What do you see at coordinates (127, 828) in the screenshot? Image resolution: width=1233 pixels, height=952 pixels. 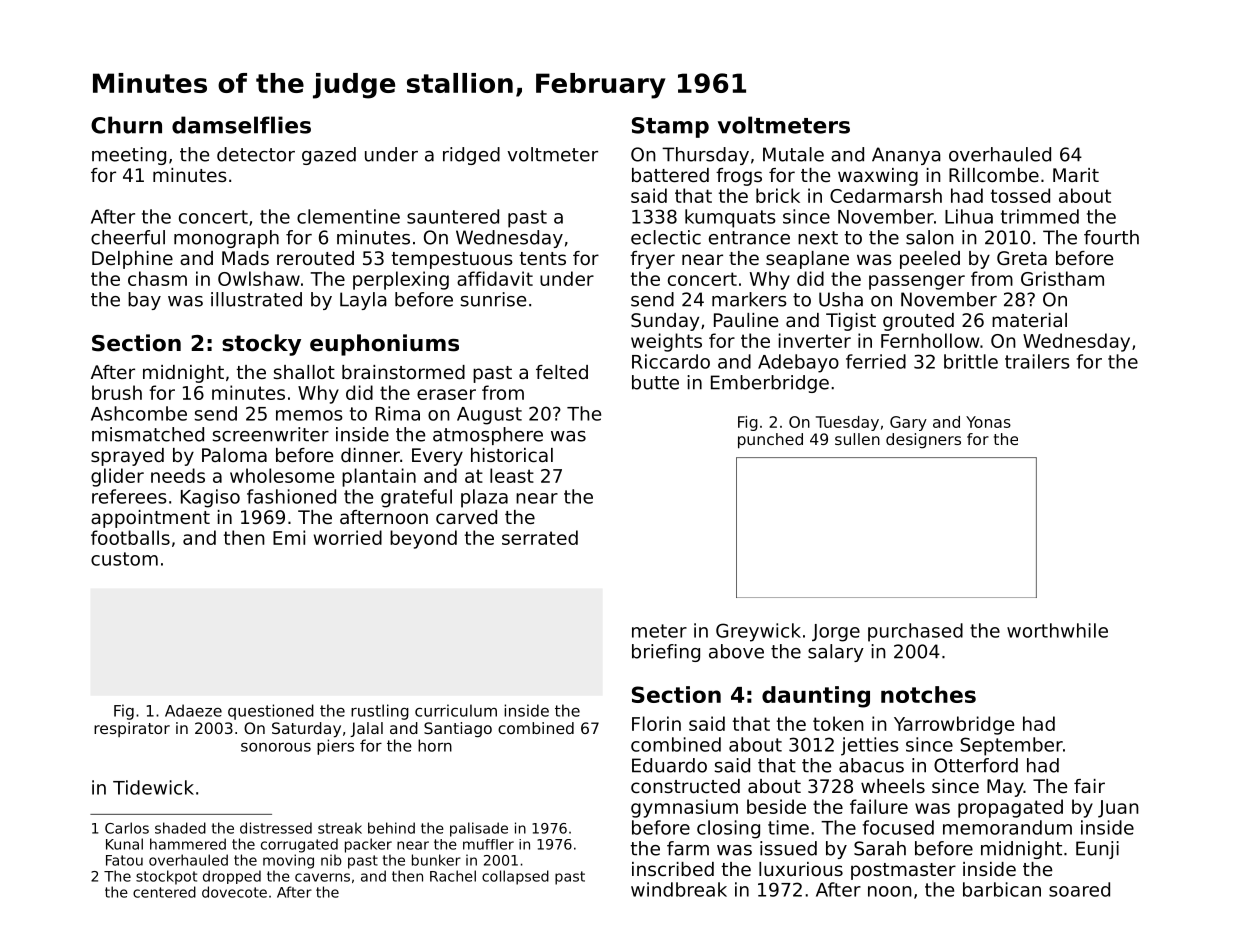 I see `Carlos` at bounding box center [127, 828].
